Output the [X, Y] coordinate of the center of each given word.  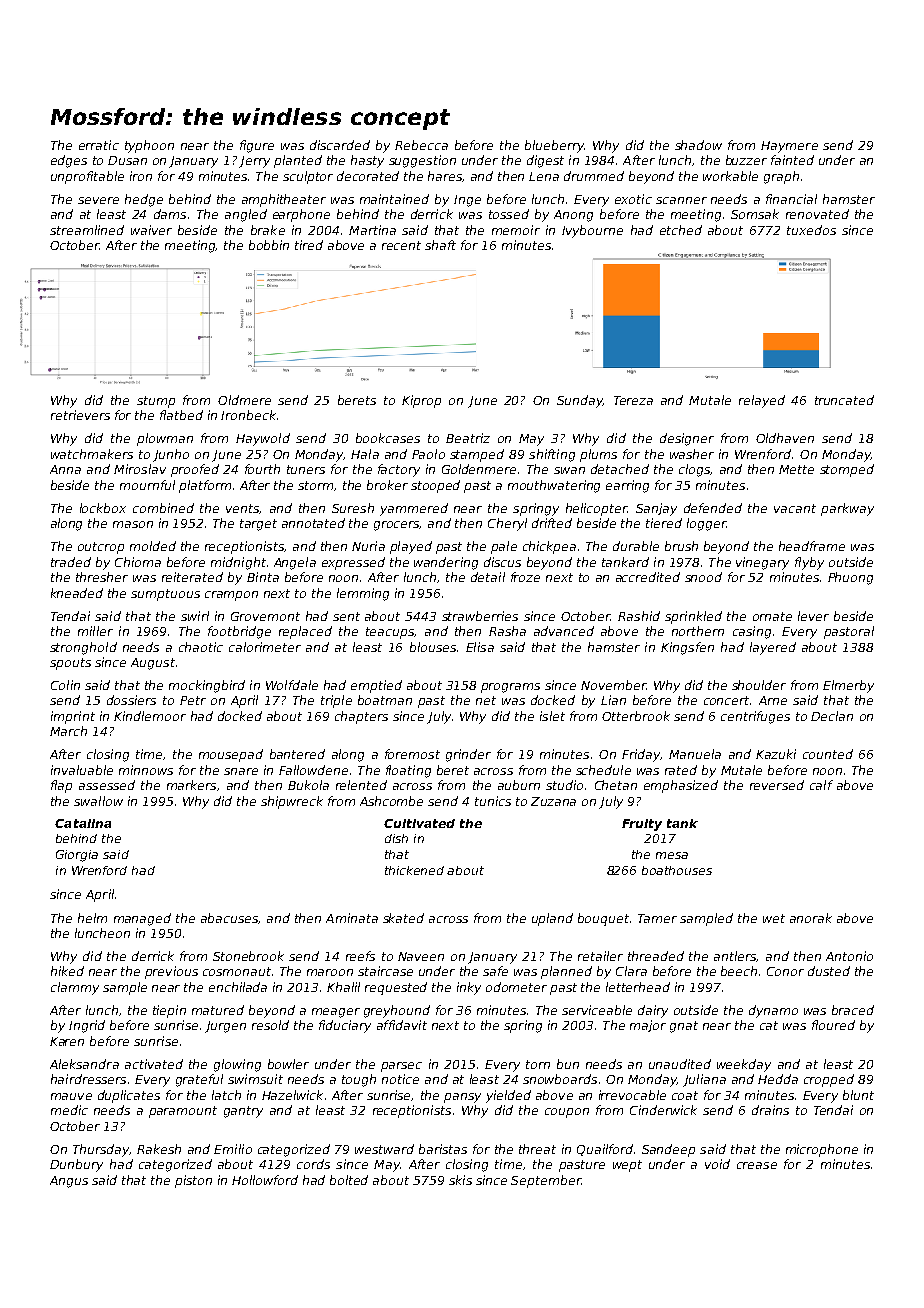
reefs [360, 956]
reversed [777, 785]
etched [681, 230]
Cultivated [419, 823]
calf [821, 785]
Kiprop [421, 401]
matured [218, 1010]
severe [98, 200]
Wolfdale [292, 685]
